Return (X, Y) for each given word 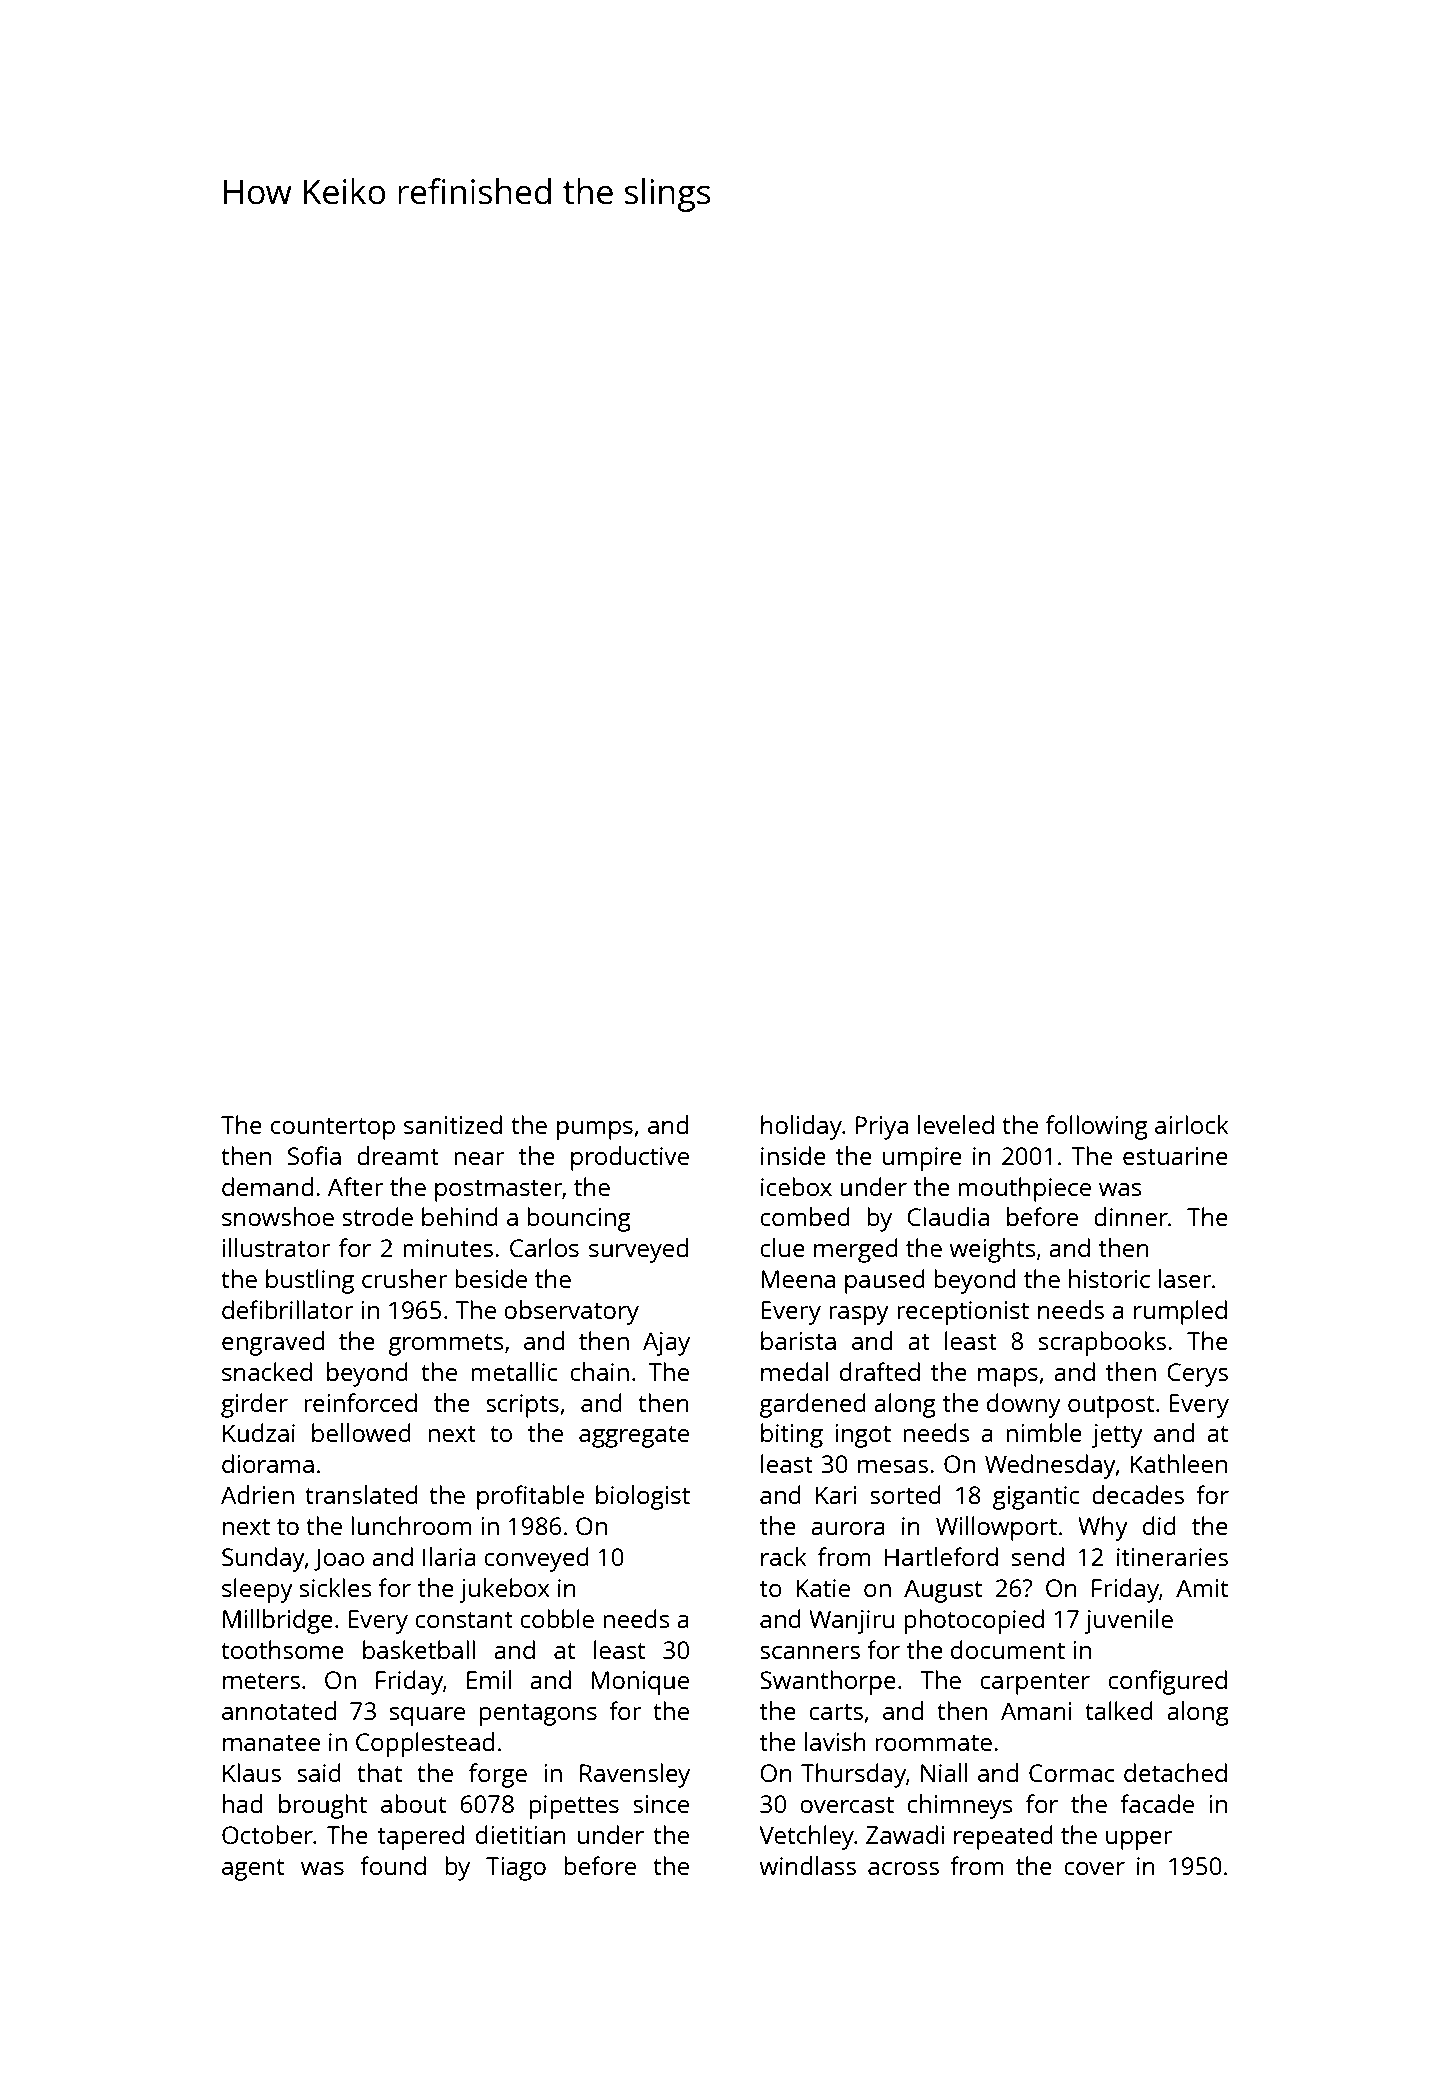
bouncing (579, 1219)
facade (1157, 1803)
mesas (893, 1466)
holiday (801, 1127)
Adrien (257, 1494)
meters (261, 1681)
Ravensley (635, 1775)
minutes (448, 1248)
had (242, 1803)
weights (992, 1250)
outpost (1111, 1407)
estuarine (1175, 1156)
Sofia (314, 1155)
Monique (640, 1683)
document (1008, 1649)
